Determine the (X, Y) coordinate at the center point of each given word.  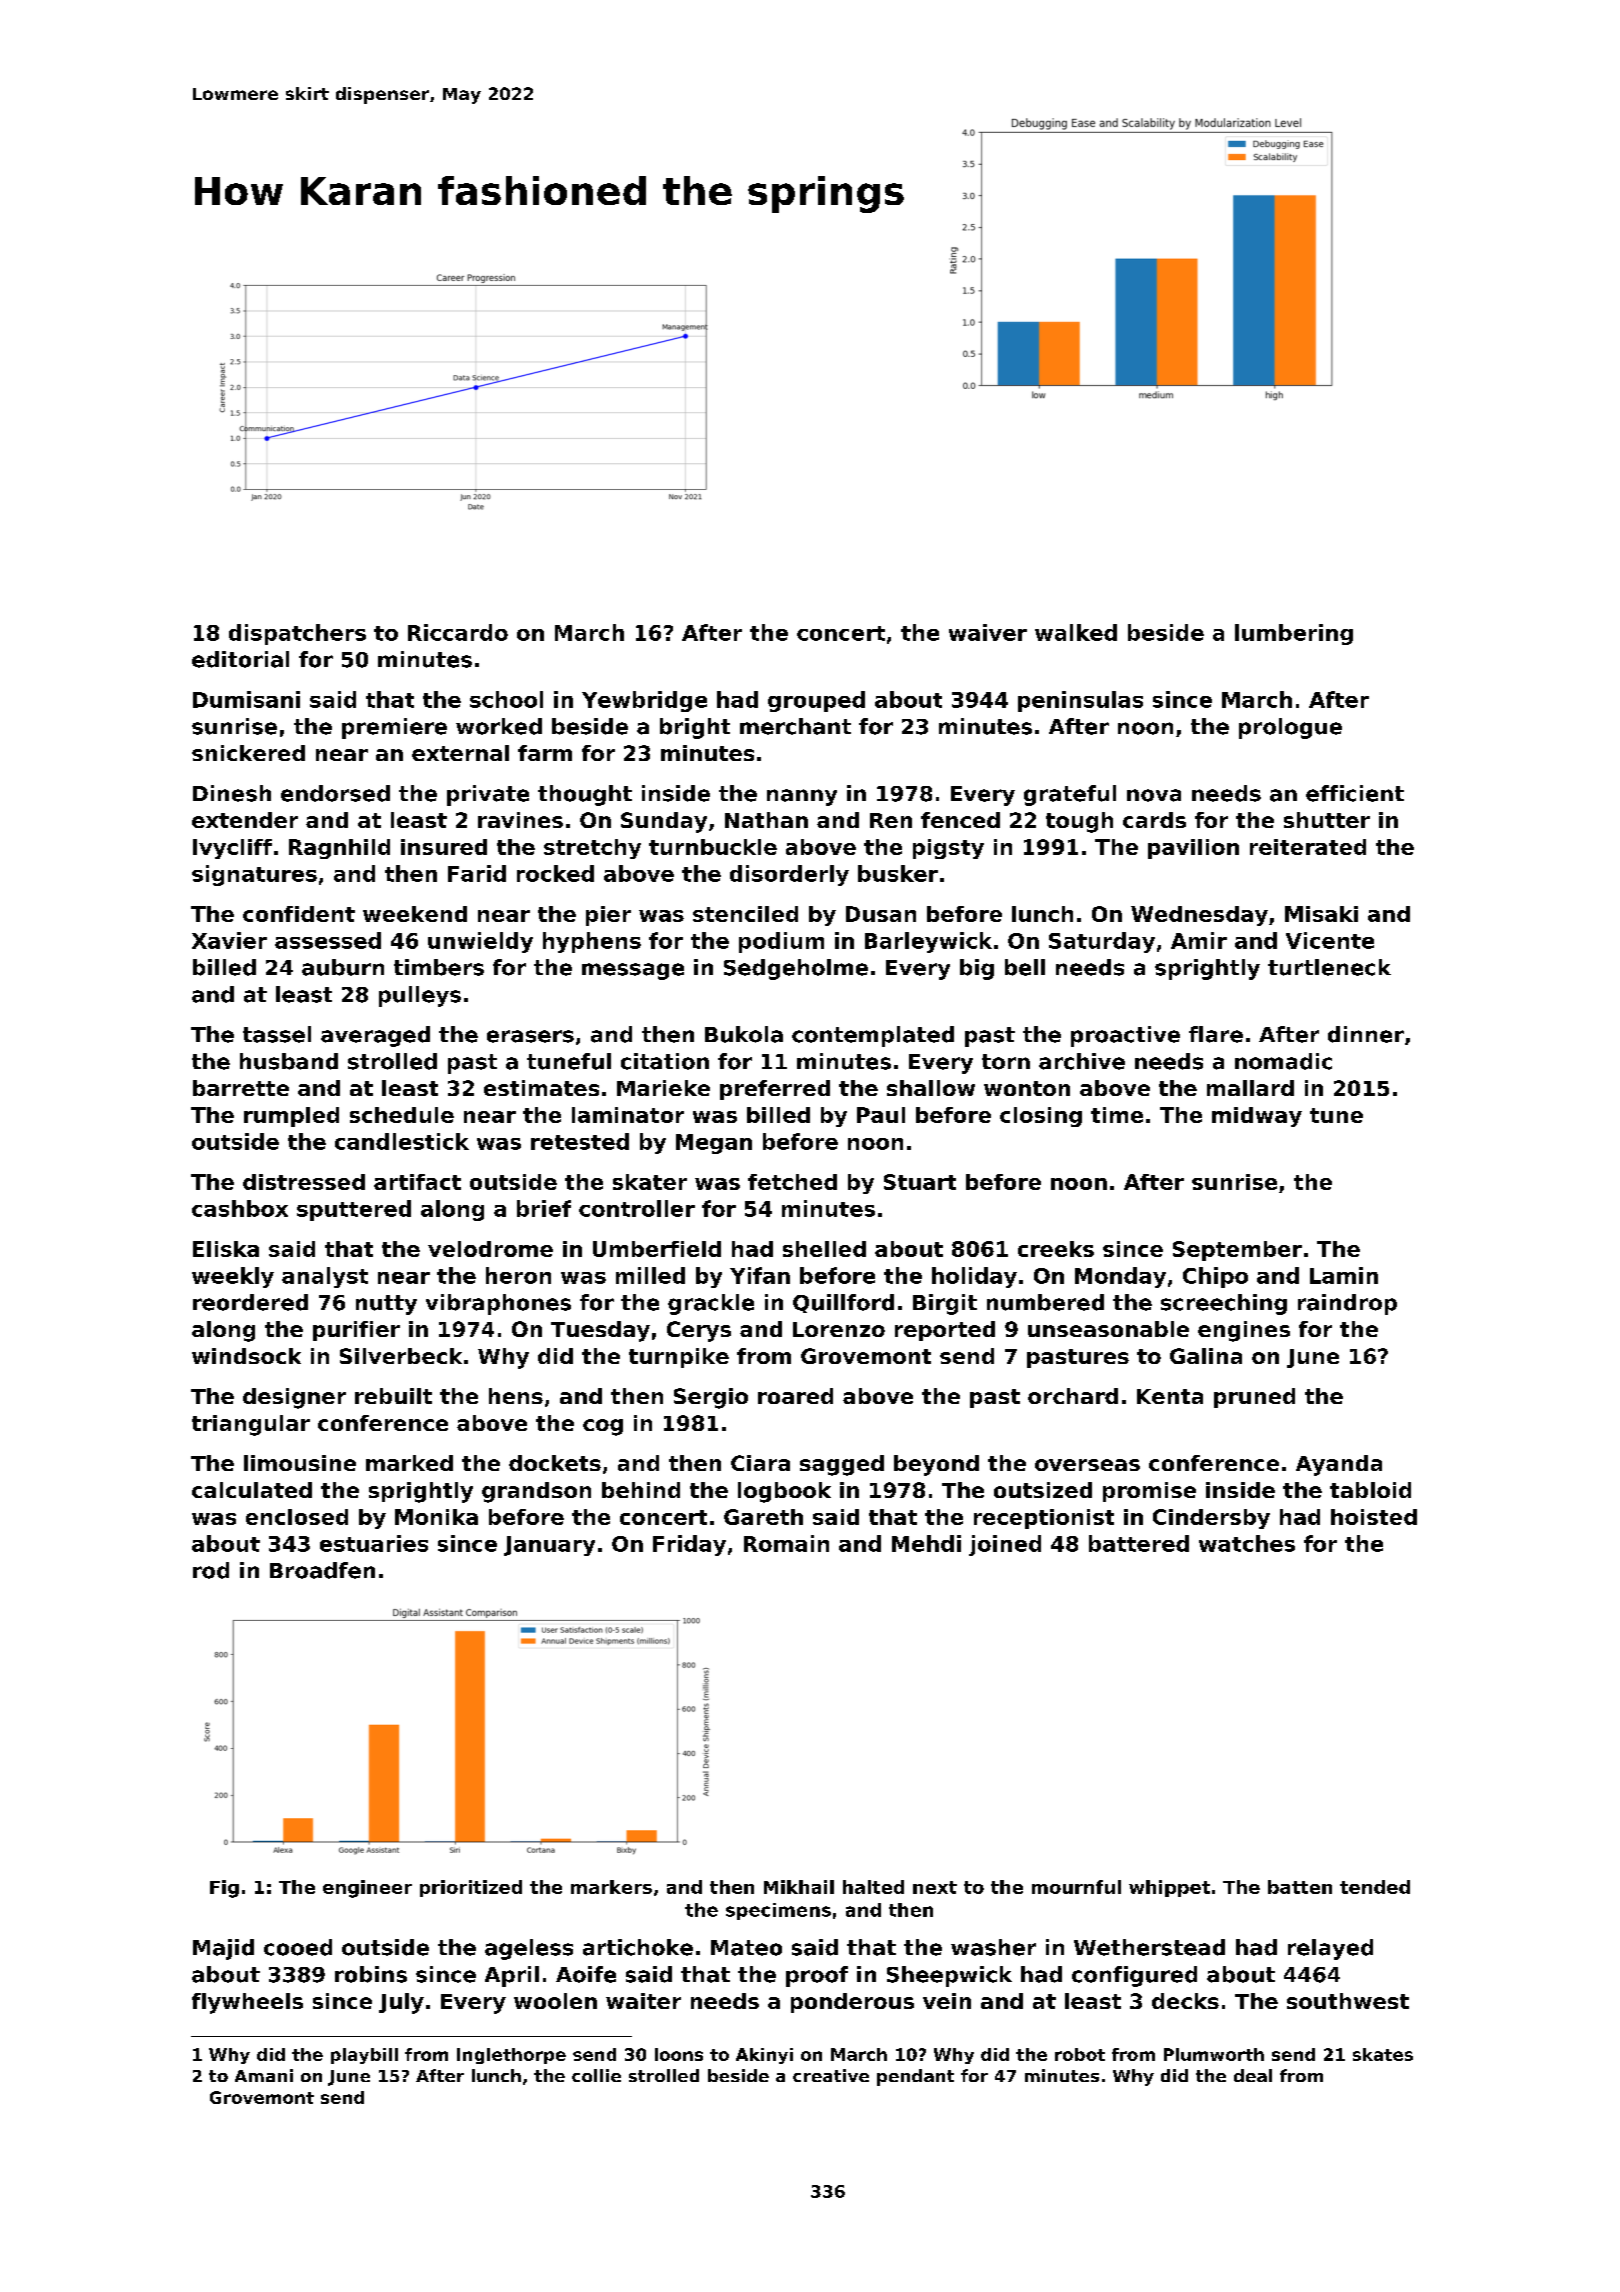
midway (1257, 1117)
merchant (795, 726)
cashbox (240, 1208)
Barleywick (928, 942)
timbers (439, 967)
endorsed (335, 793)
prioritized (471, 1888)
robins (371, 1974)
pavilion (1193, 849)
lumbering (1294, 634)
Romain (786, 1543)
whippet (1169, 1888)
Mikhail (799, 1887)
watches (1247, 1543)
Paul (881, 1115)
